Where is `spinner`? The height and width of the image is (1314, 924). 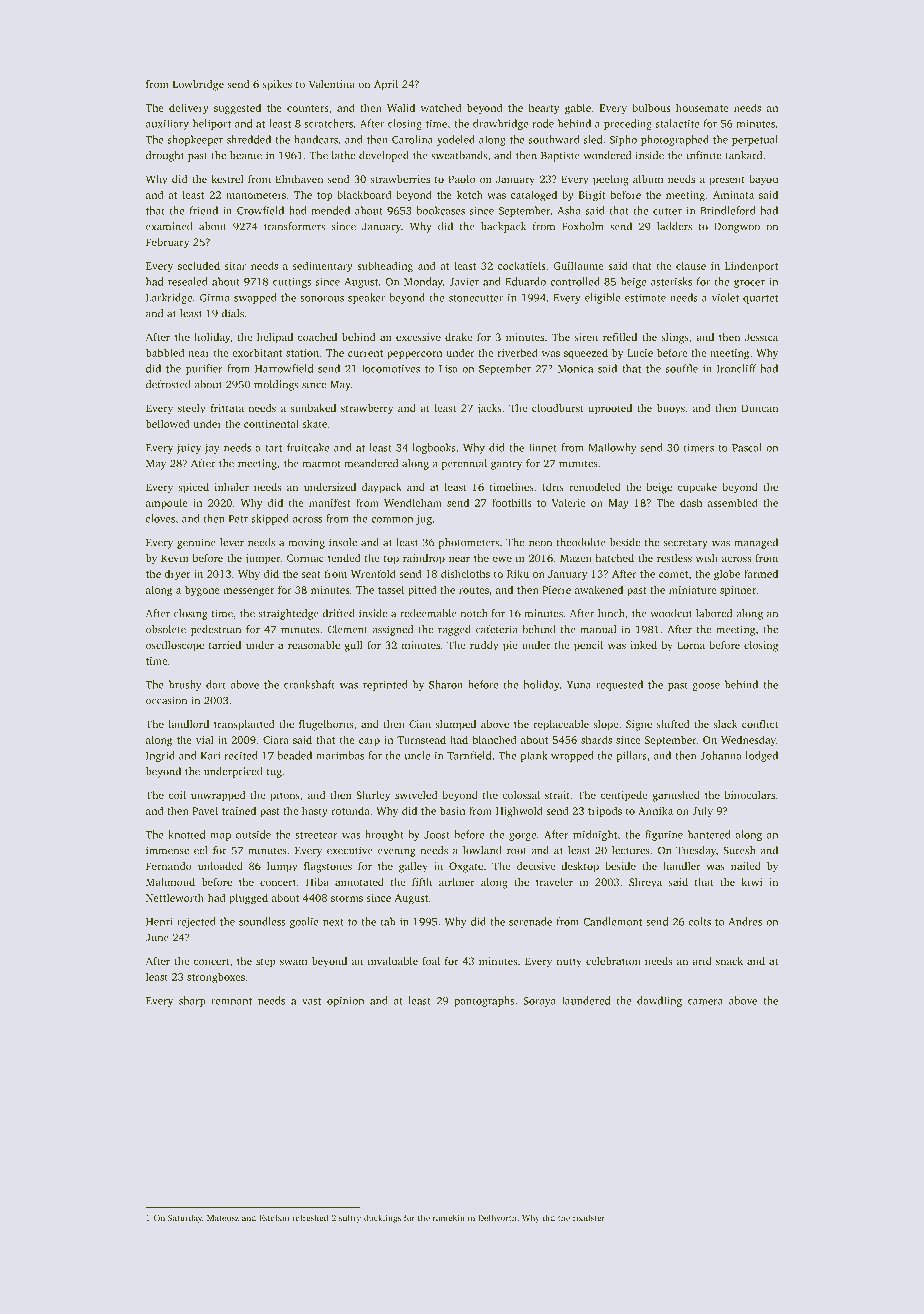 spinner is located at coordinates (738, 591).
